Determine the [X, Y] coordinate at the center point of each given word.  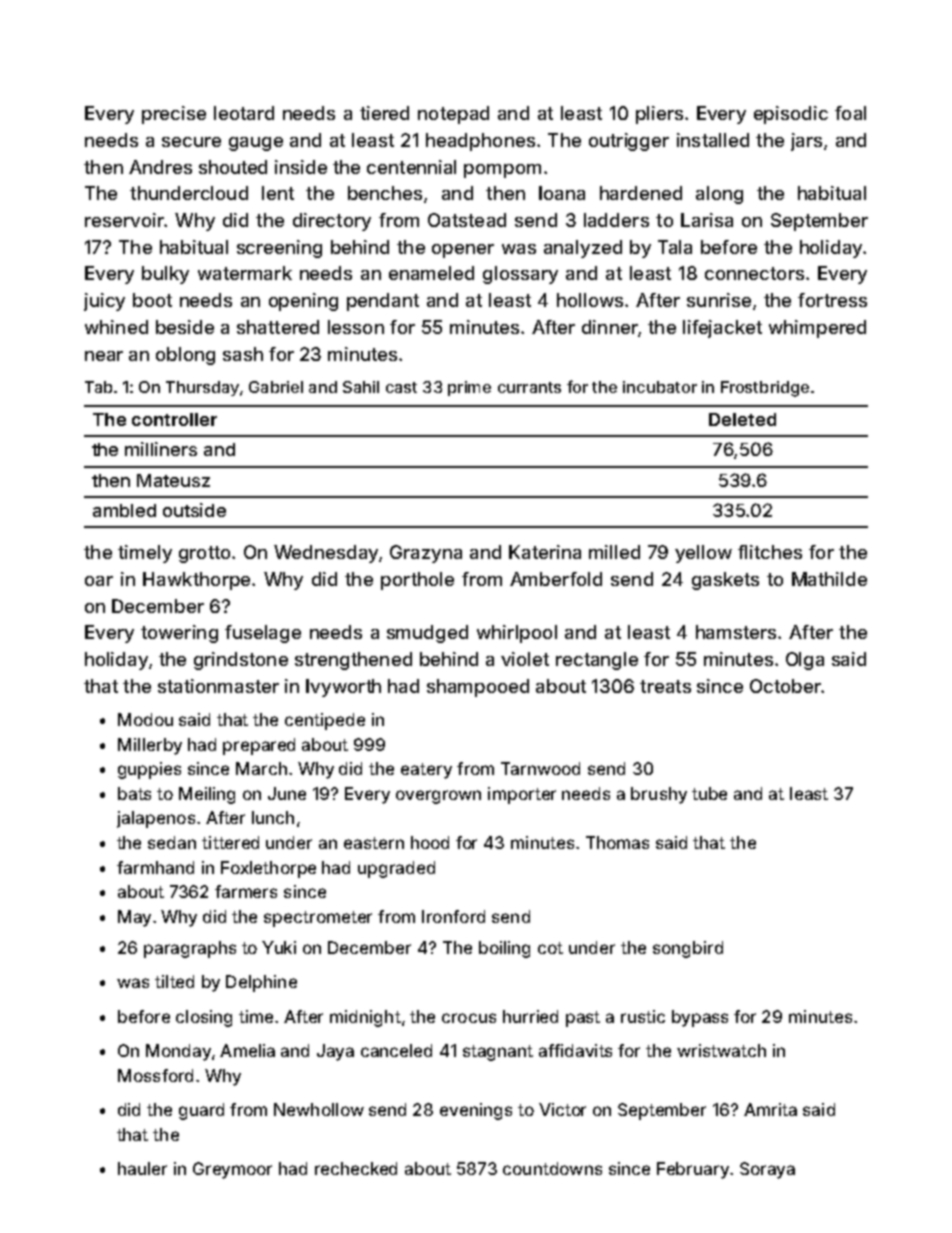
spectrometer [318, 919]
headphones [480, 142]
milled [614, 552]
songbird [688, 949]
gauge [256, 144]
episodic [791, 115]
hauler [142, 1168]
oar [99, 581]
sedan [172, 842]
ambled [124, 510]
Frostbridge [765, 389]
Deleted [742, 419]
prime [469, 388]
